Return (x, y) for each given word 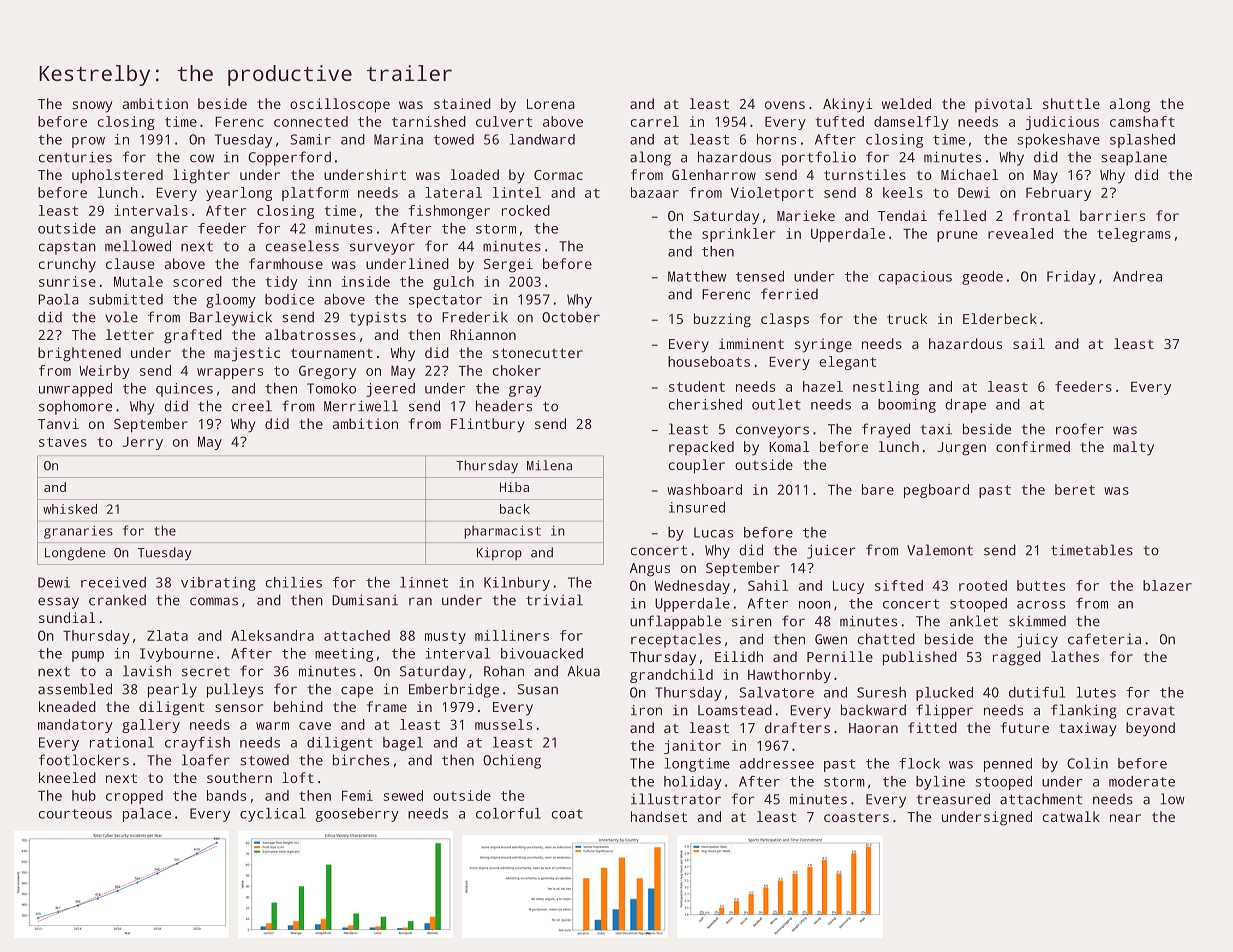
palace (147, 815)
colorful (508, 813)
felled (962, 215)
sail (1029, 343)
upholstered (117, 176)
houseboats (709, 361)
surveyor (382, 249)
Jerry (143, 443)
